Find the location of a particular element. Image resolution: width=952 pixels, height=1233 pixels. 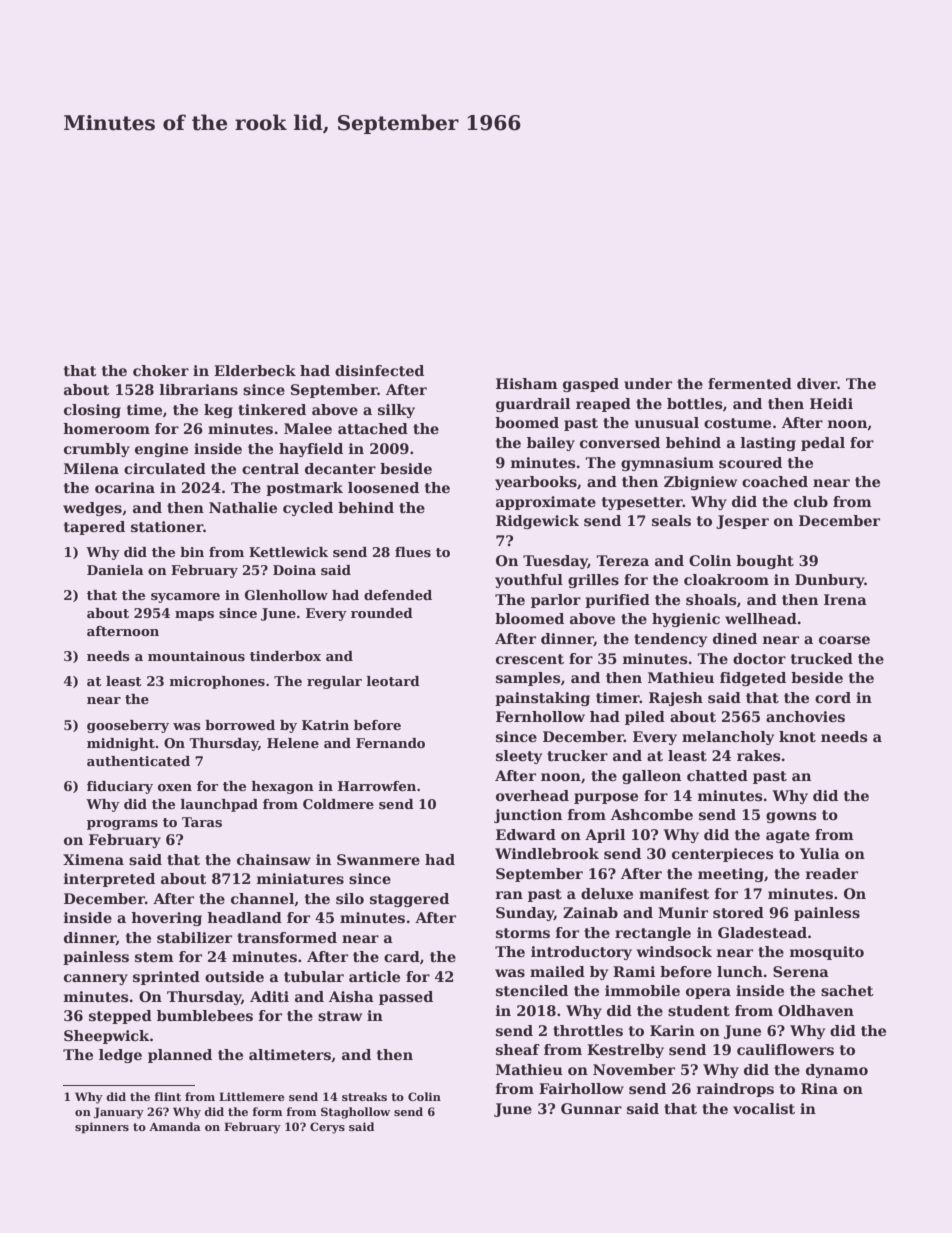

regular is located at coordinates (334, 682).
